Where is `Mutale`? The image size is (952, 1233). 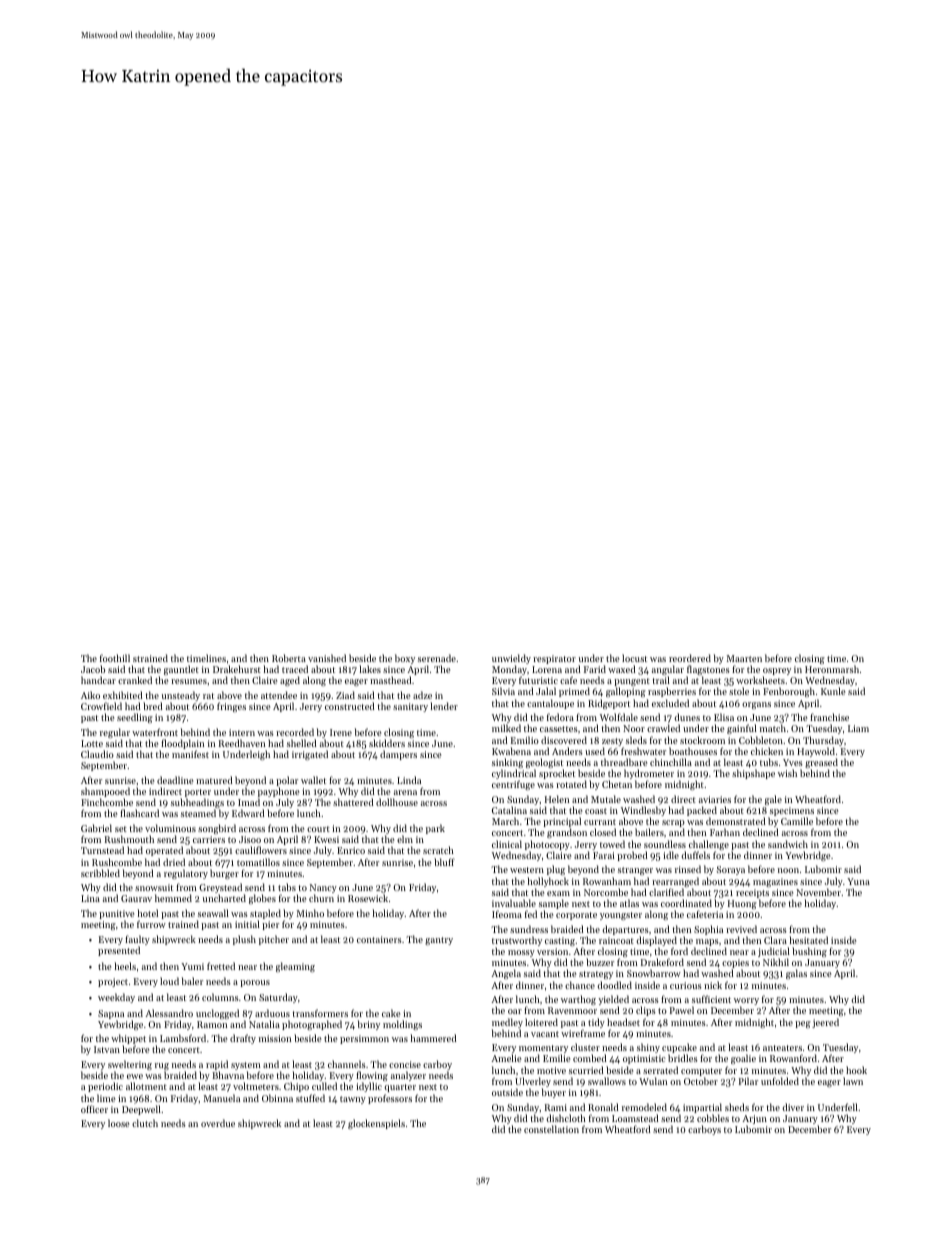
Mutale is located at coordinates (606, 799).
